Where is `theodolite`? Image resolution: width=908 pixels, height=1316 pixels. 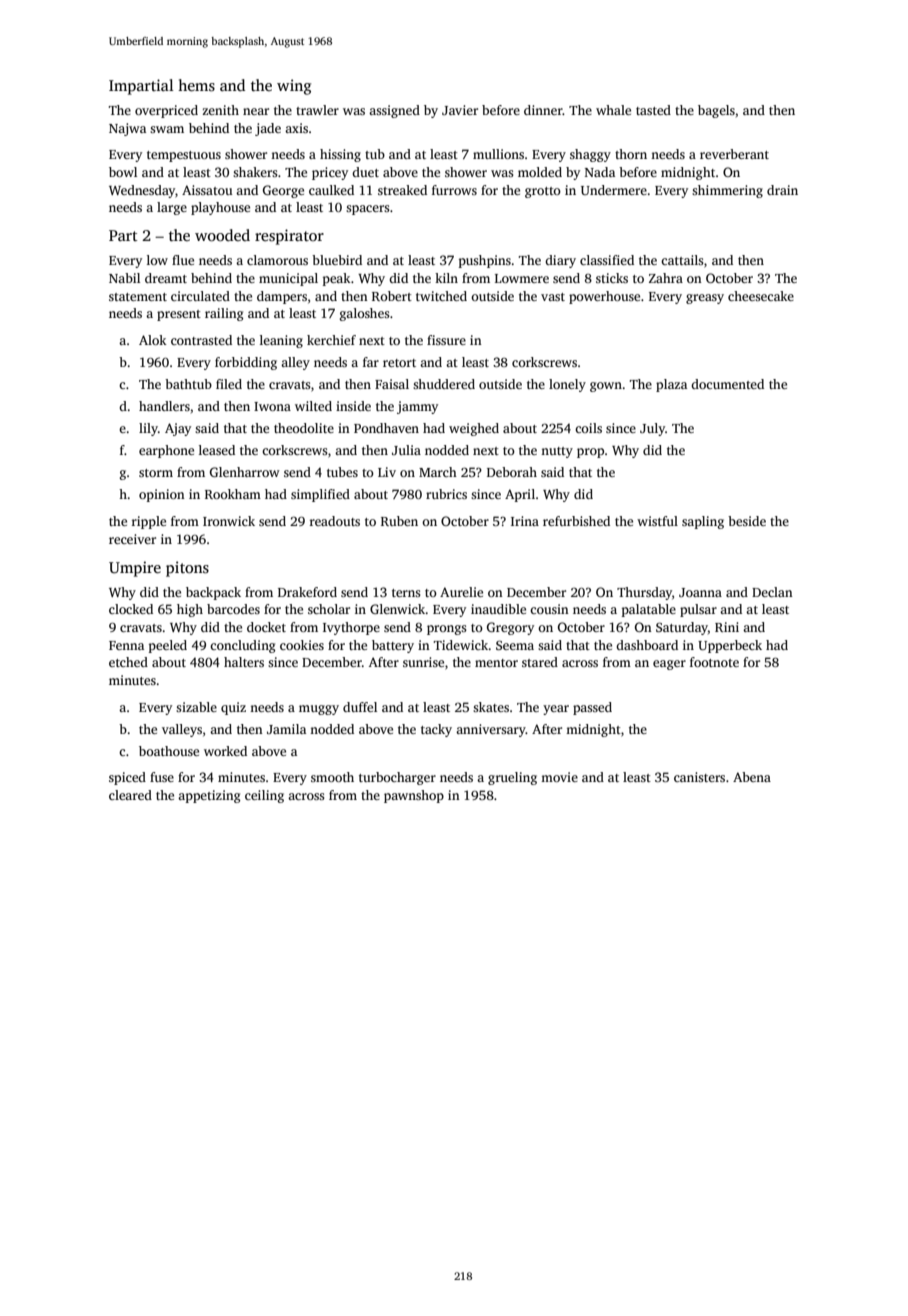 theodolite is located at coordinates (304, 428).
